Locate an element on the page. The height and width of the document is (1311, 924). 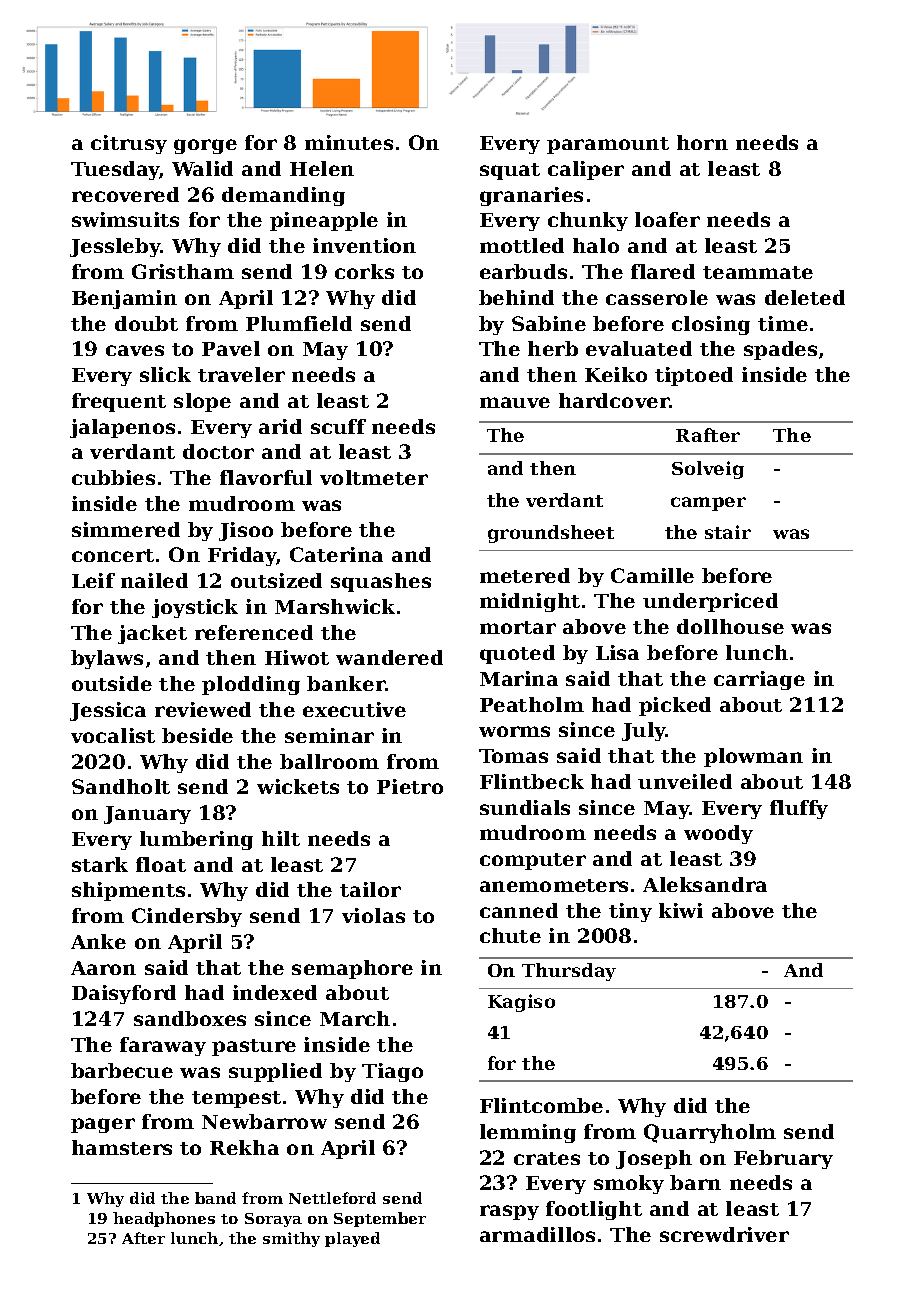
lumbering is located at coordinates (196, 840).
